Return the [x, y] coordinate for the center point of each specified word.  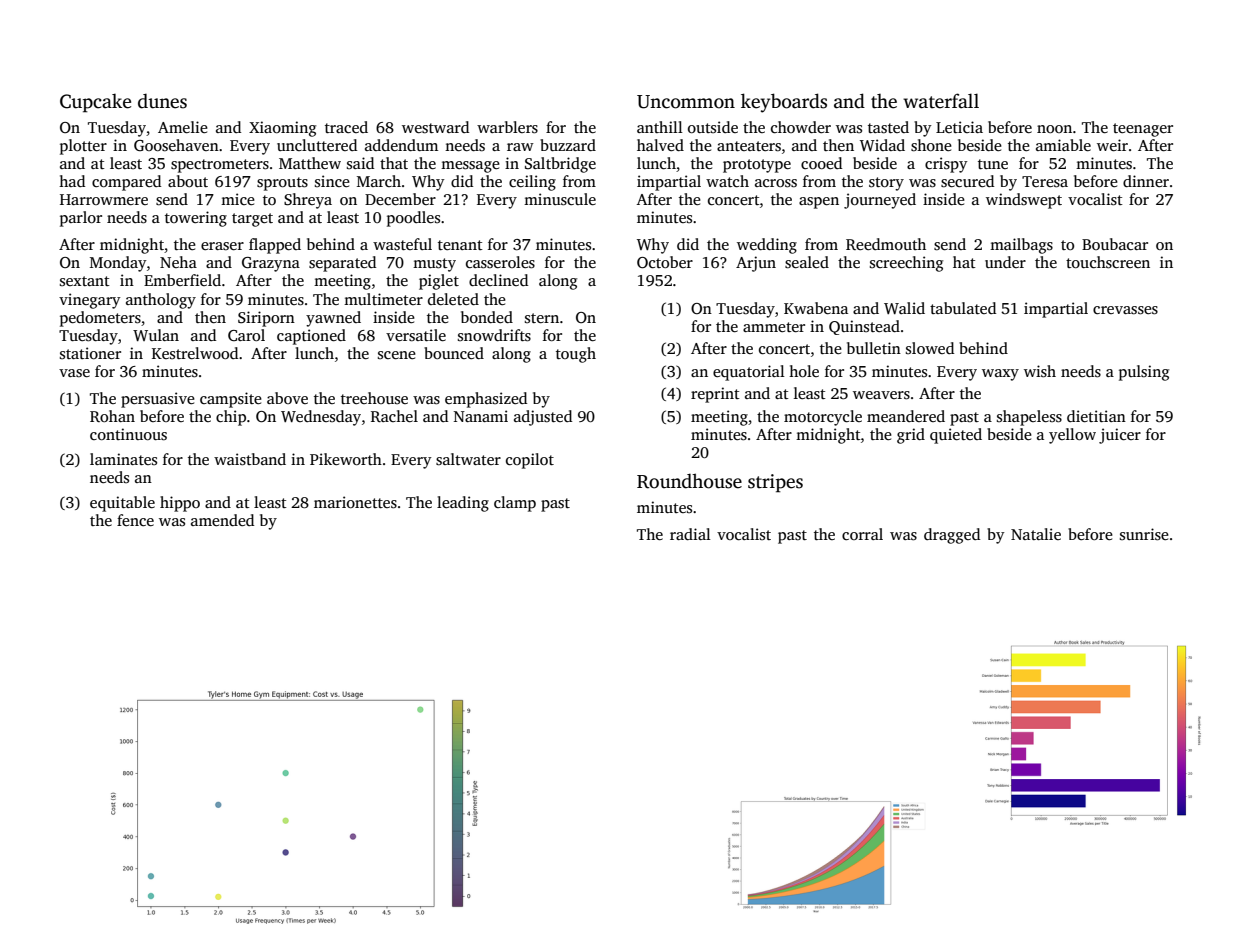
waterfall [941, 101]
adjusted [543, 418]
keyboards [784, 103]
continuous [128, 434]
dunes [162, 101]
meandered [906, 416]
